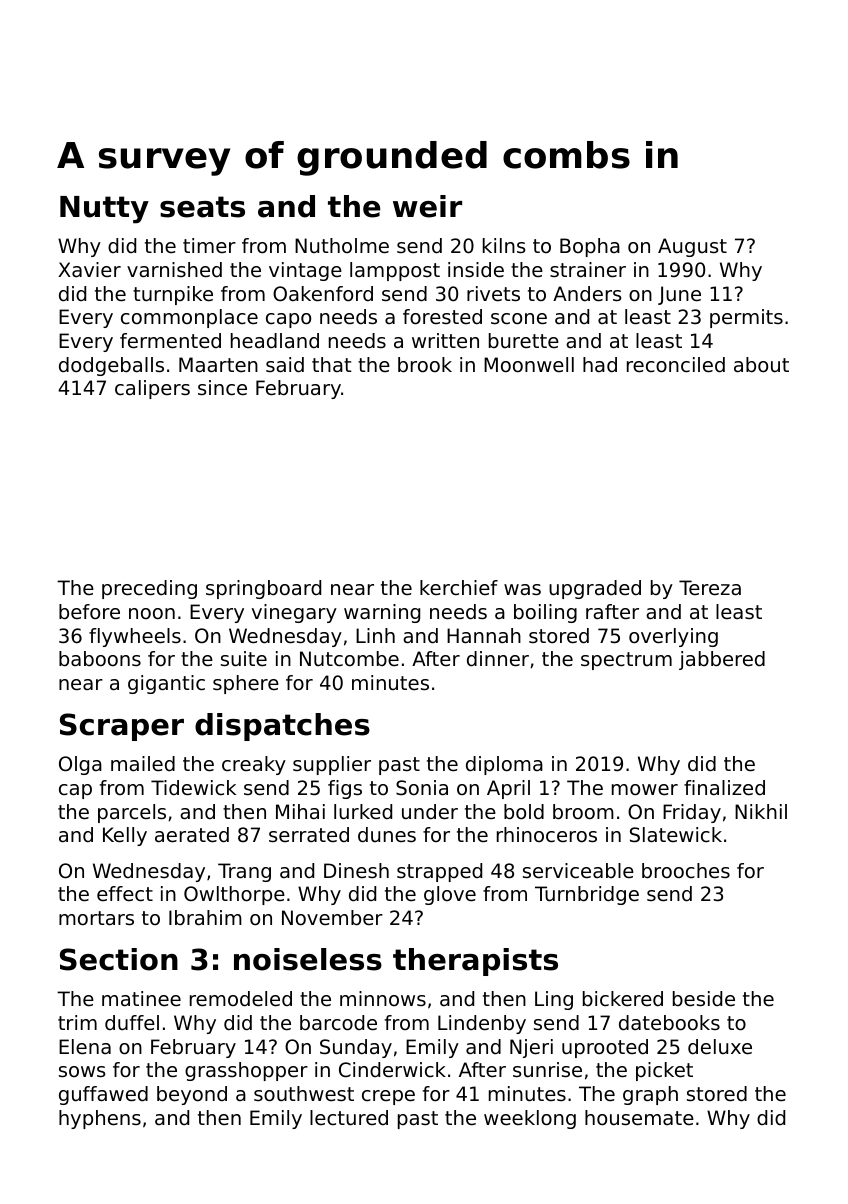  What do you see at coordinates (82, 1072) in the screenshot?
I see `sows` at bounding box center [82, 1072].
